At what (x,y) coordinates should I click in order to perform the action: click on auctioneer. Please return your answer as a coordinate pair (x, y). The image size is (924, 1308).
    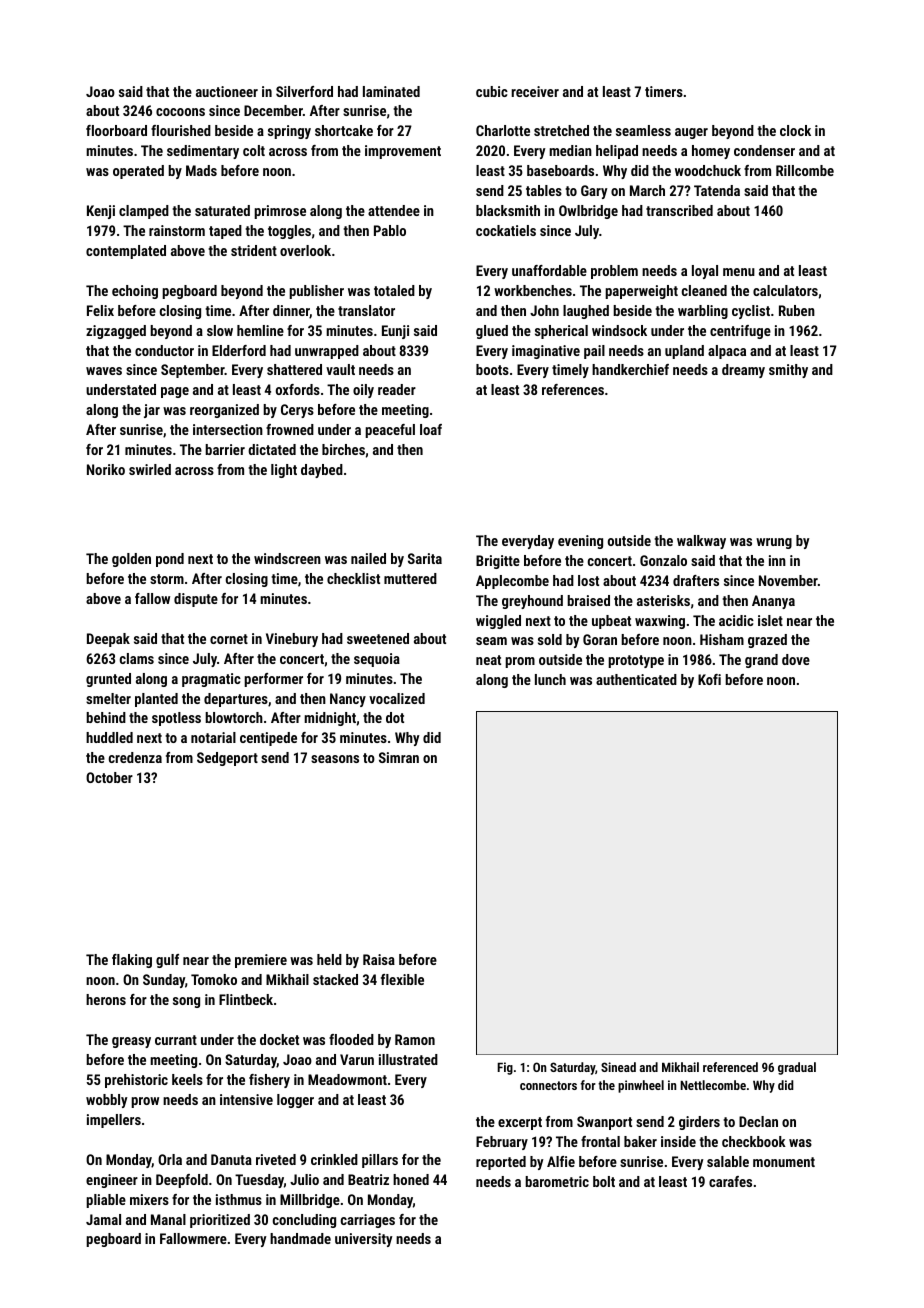
    Looking at the image, I should click on (227, 91).
